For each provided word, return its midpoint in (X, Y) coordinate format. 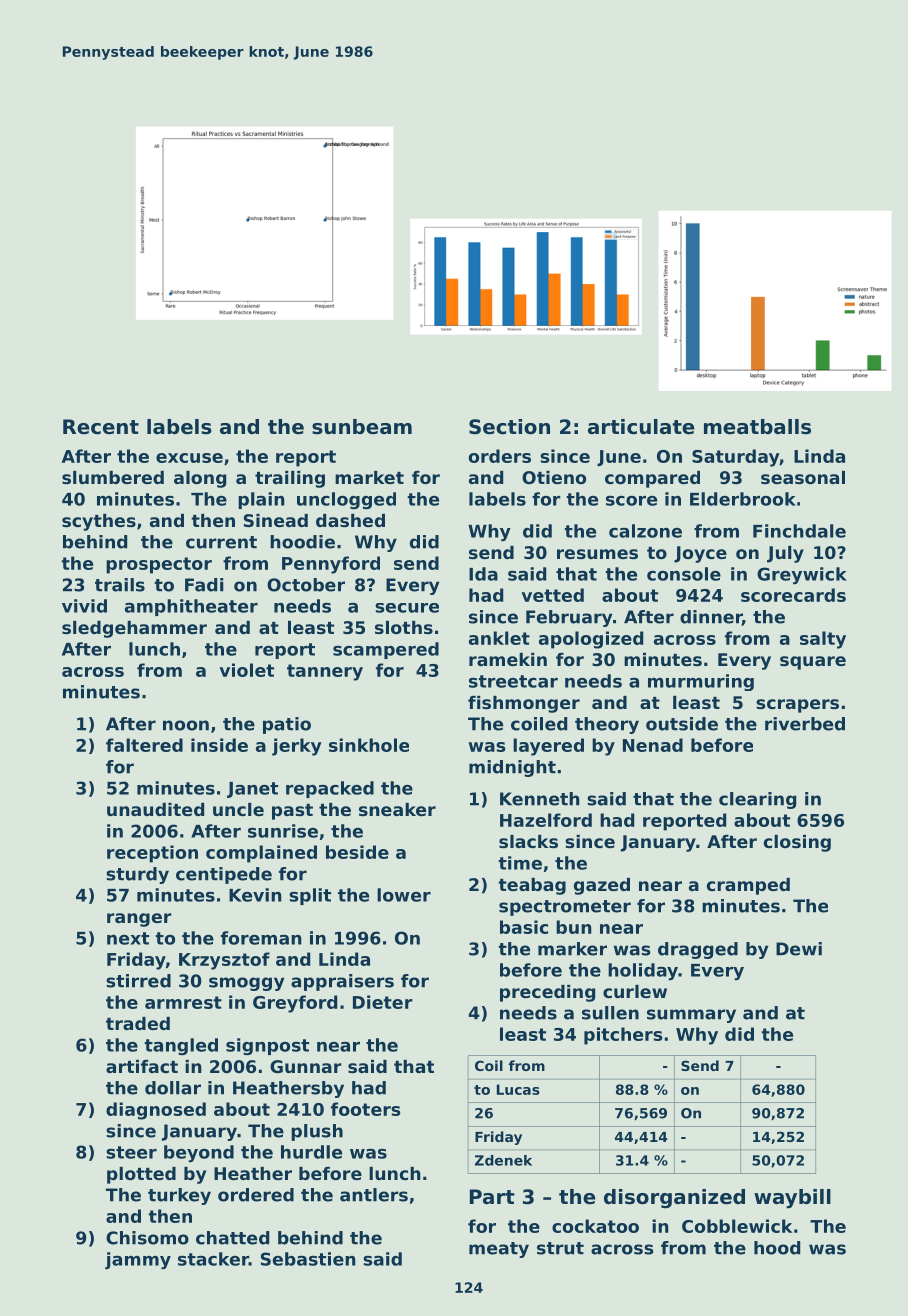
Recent (101, 427)
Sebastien (308, 1259)
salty (823, 640)
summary (691, 1016)
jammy (138, 1261)
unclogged (346, 500)
